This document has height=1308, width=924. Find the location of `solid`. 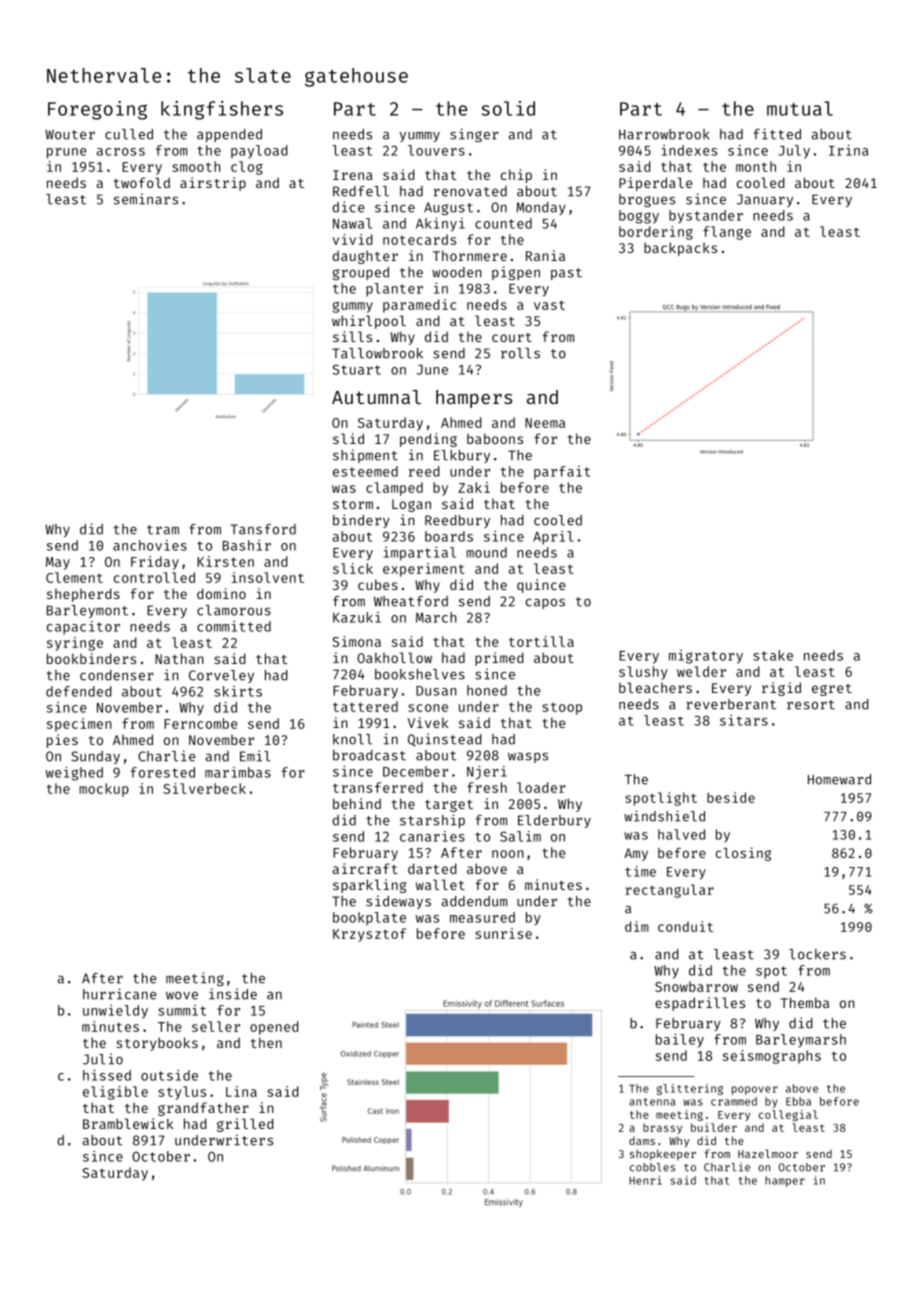

solid is located at coordinates (508, 108).
